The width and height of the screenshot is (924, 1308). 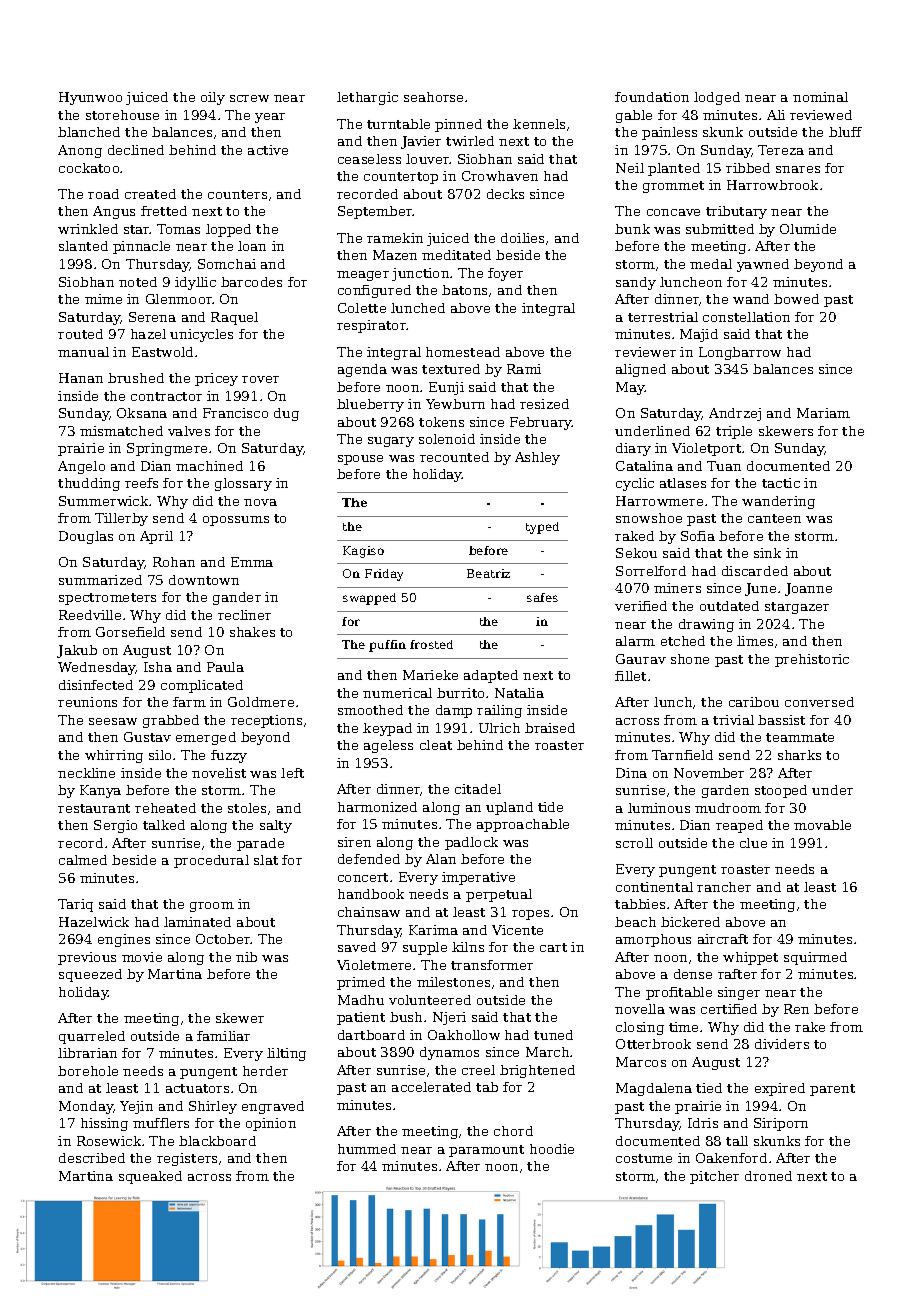 What do you see at coordinates (823, 413) in the screenshot?
I see `Mariam` at bounding box center [823, 413].
